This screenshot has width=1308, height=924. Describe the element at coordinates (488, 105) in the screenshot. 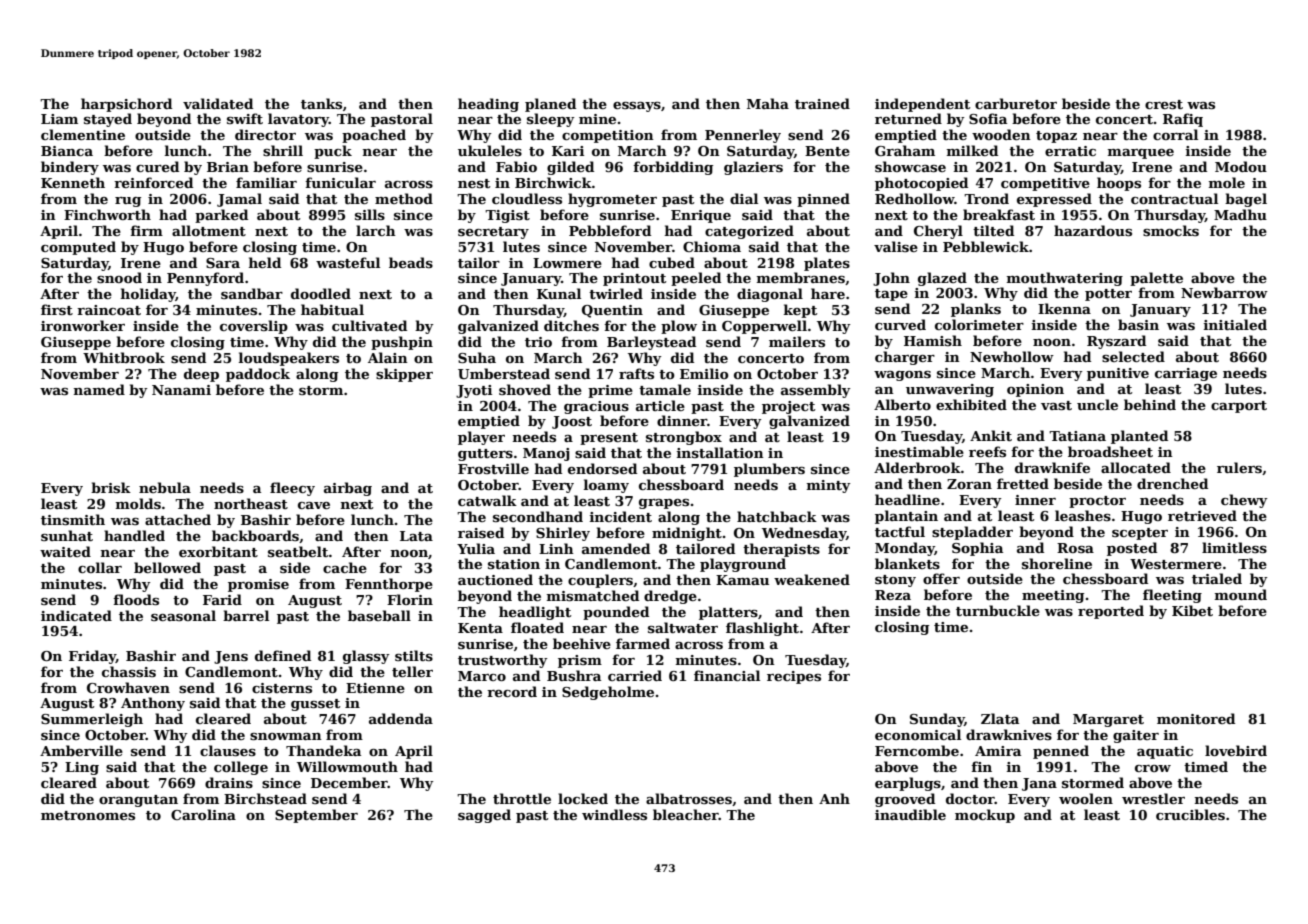

I see `heading` at that location.
